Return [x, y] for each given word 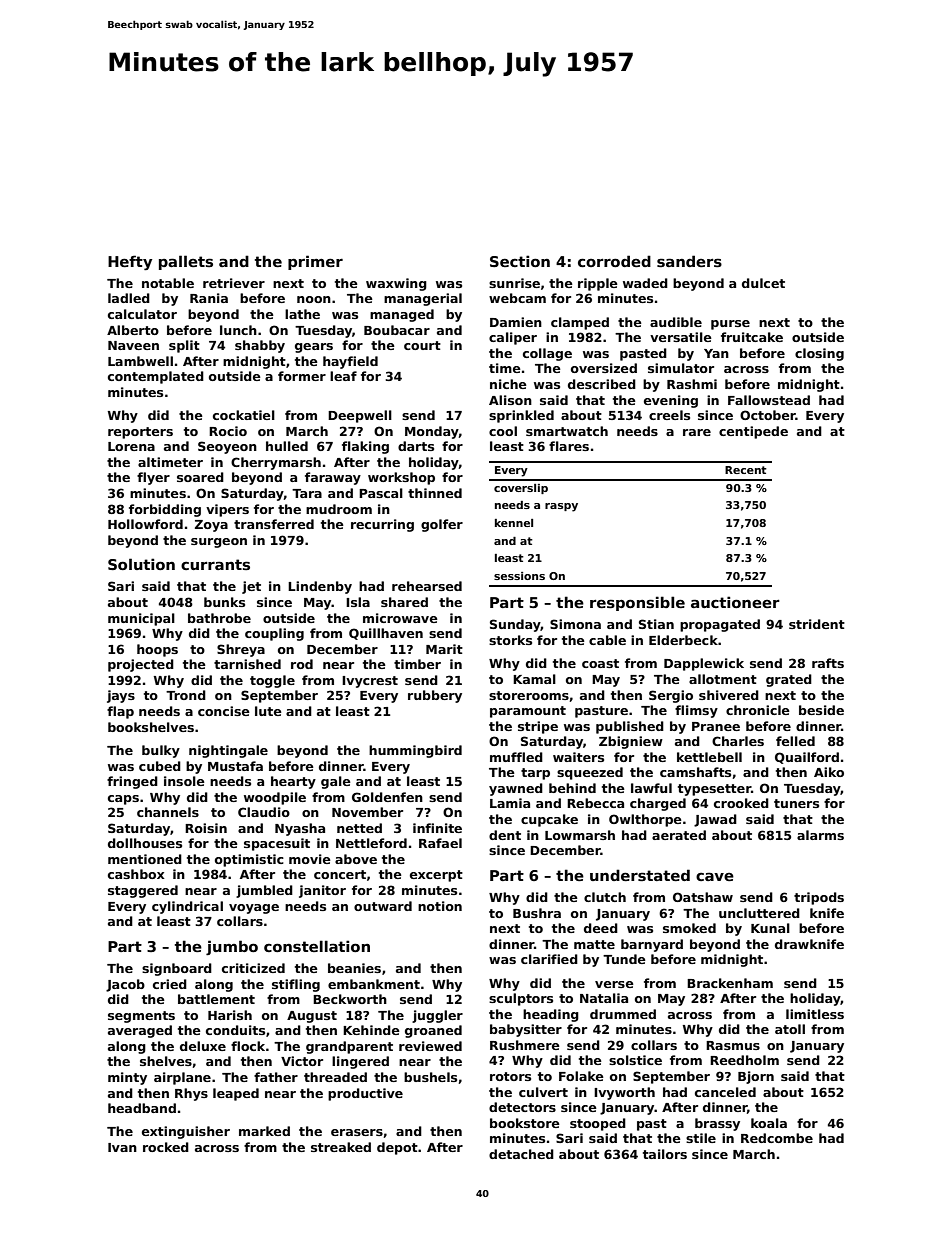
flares [569, 446]
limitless [815, 1014]
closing [819, 354]
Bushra [537, 913]
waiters [578, 757]
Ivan [122, 1147]
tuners [796, 803]
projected [141, 665]
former [302, 376]
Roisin [206, 828]
